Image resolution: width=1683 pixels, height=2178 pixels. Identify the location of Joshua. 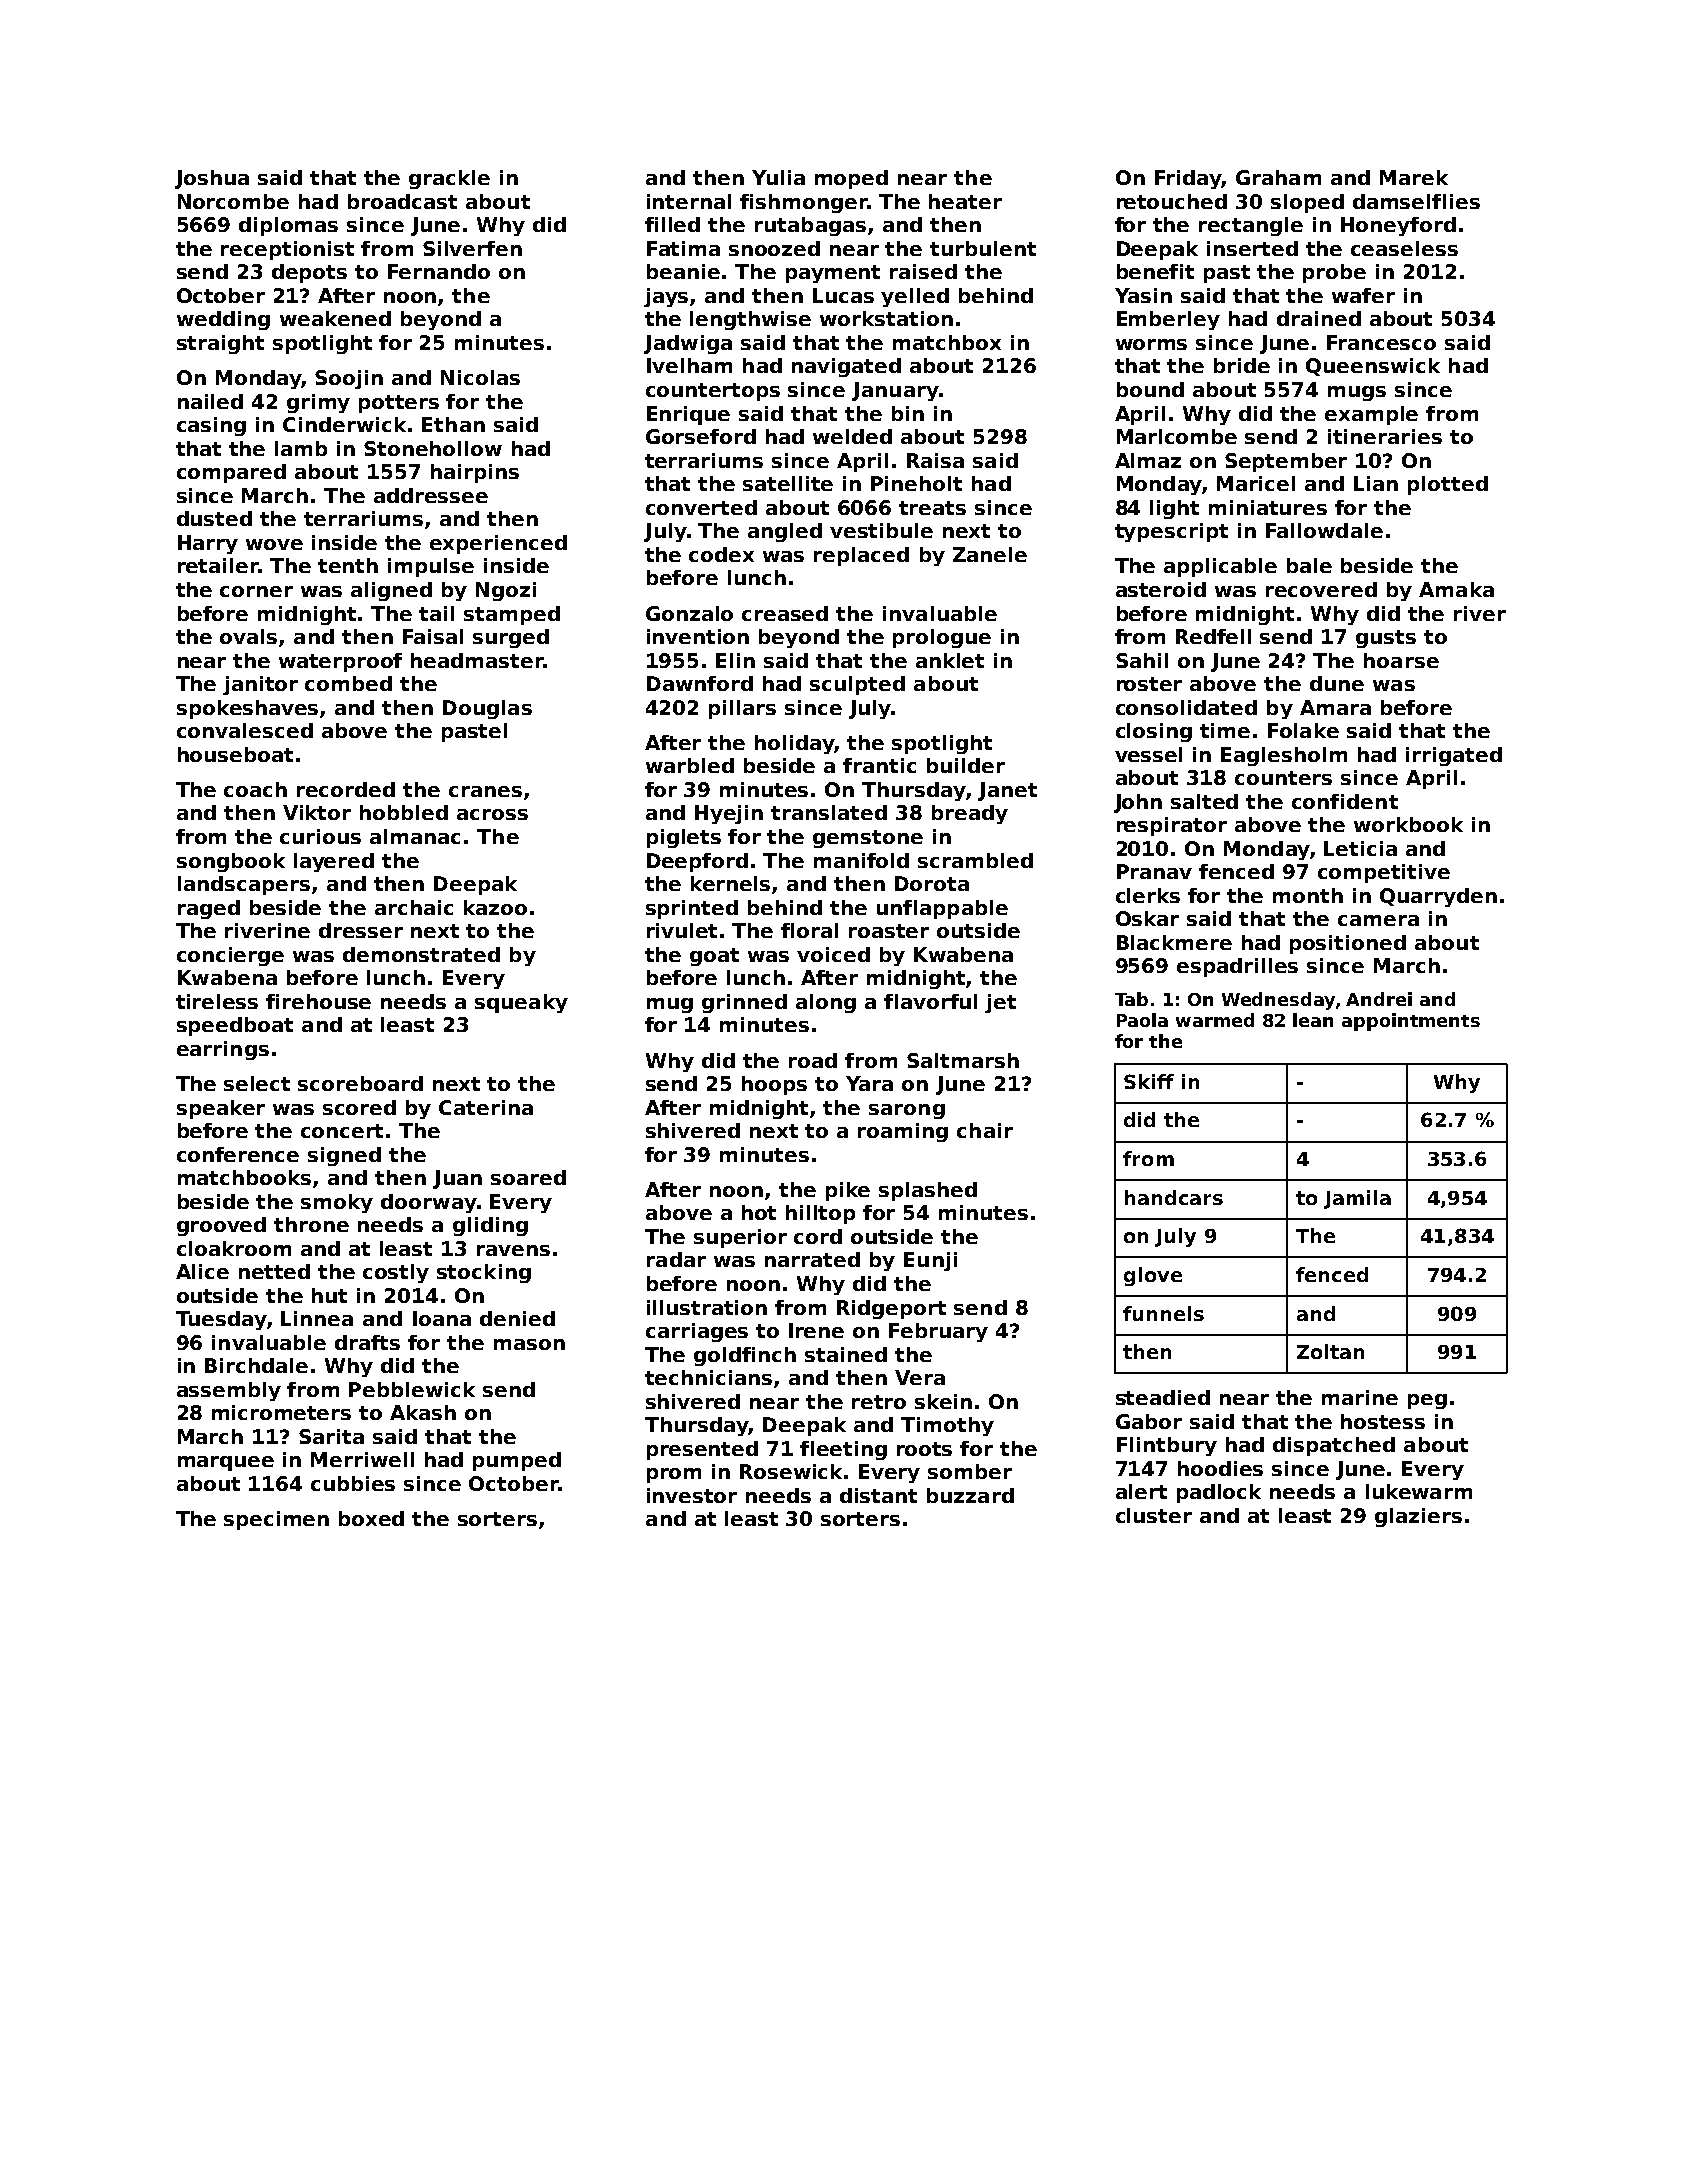
(212, 179).
